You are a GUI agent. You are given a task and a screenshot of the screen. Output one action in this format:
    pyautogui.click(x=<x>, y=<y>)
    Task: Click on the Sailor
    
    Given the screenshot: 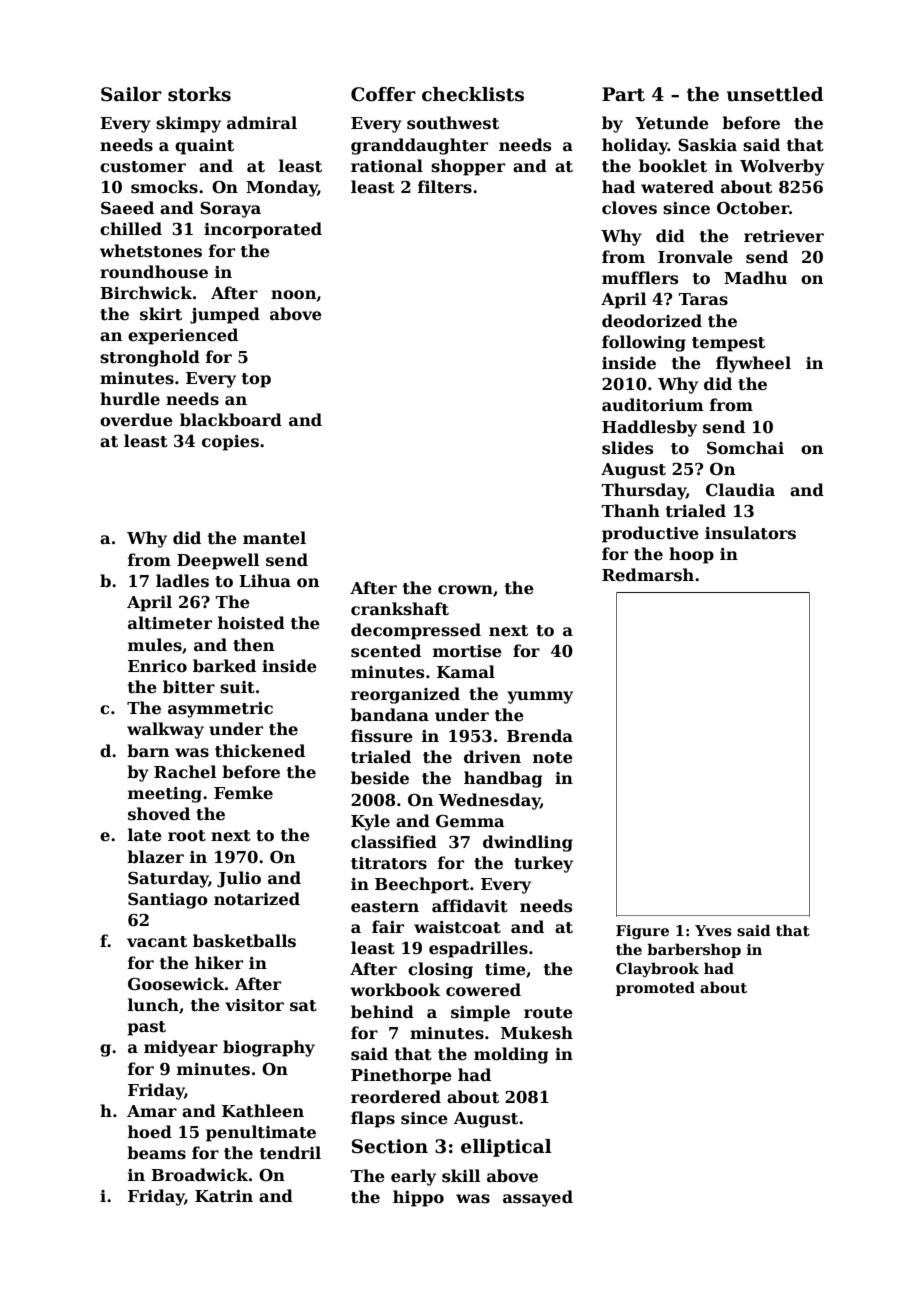 What is the action you would take?
    pyautogui.click(x=131, y=94)
